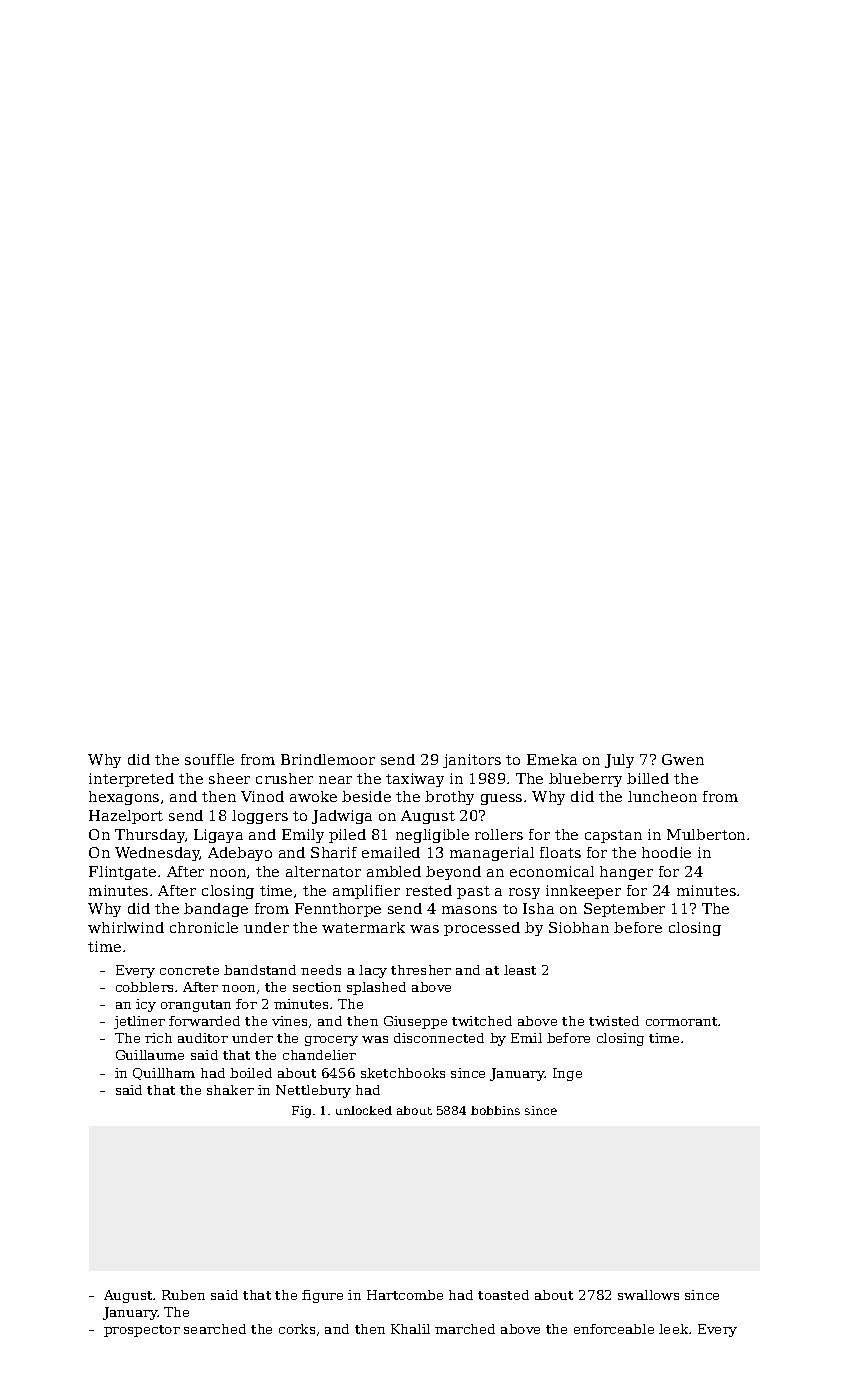 The width and height of the image is (849, 1400). I want to click on Brindlemoor, so click(328, 759).
